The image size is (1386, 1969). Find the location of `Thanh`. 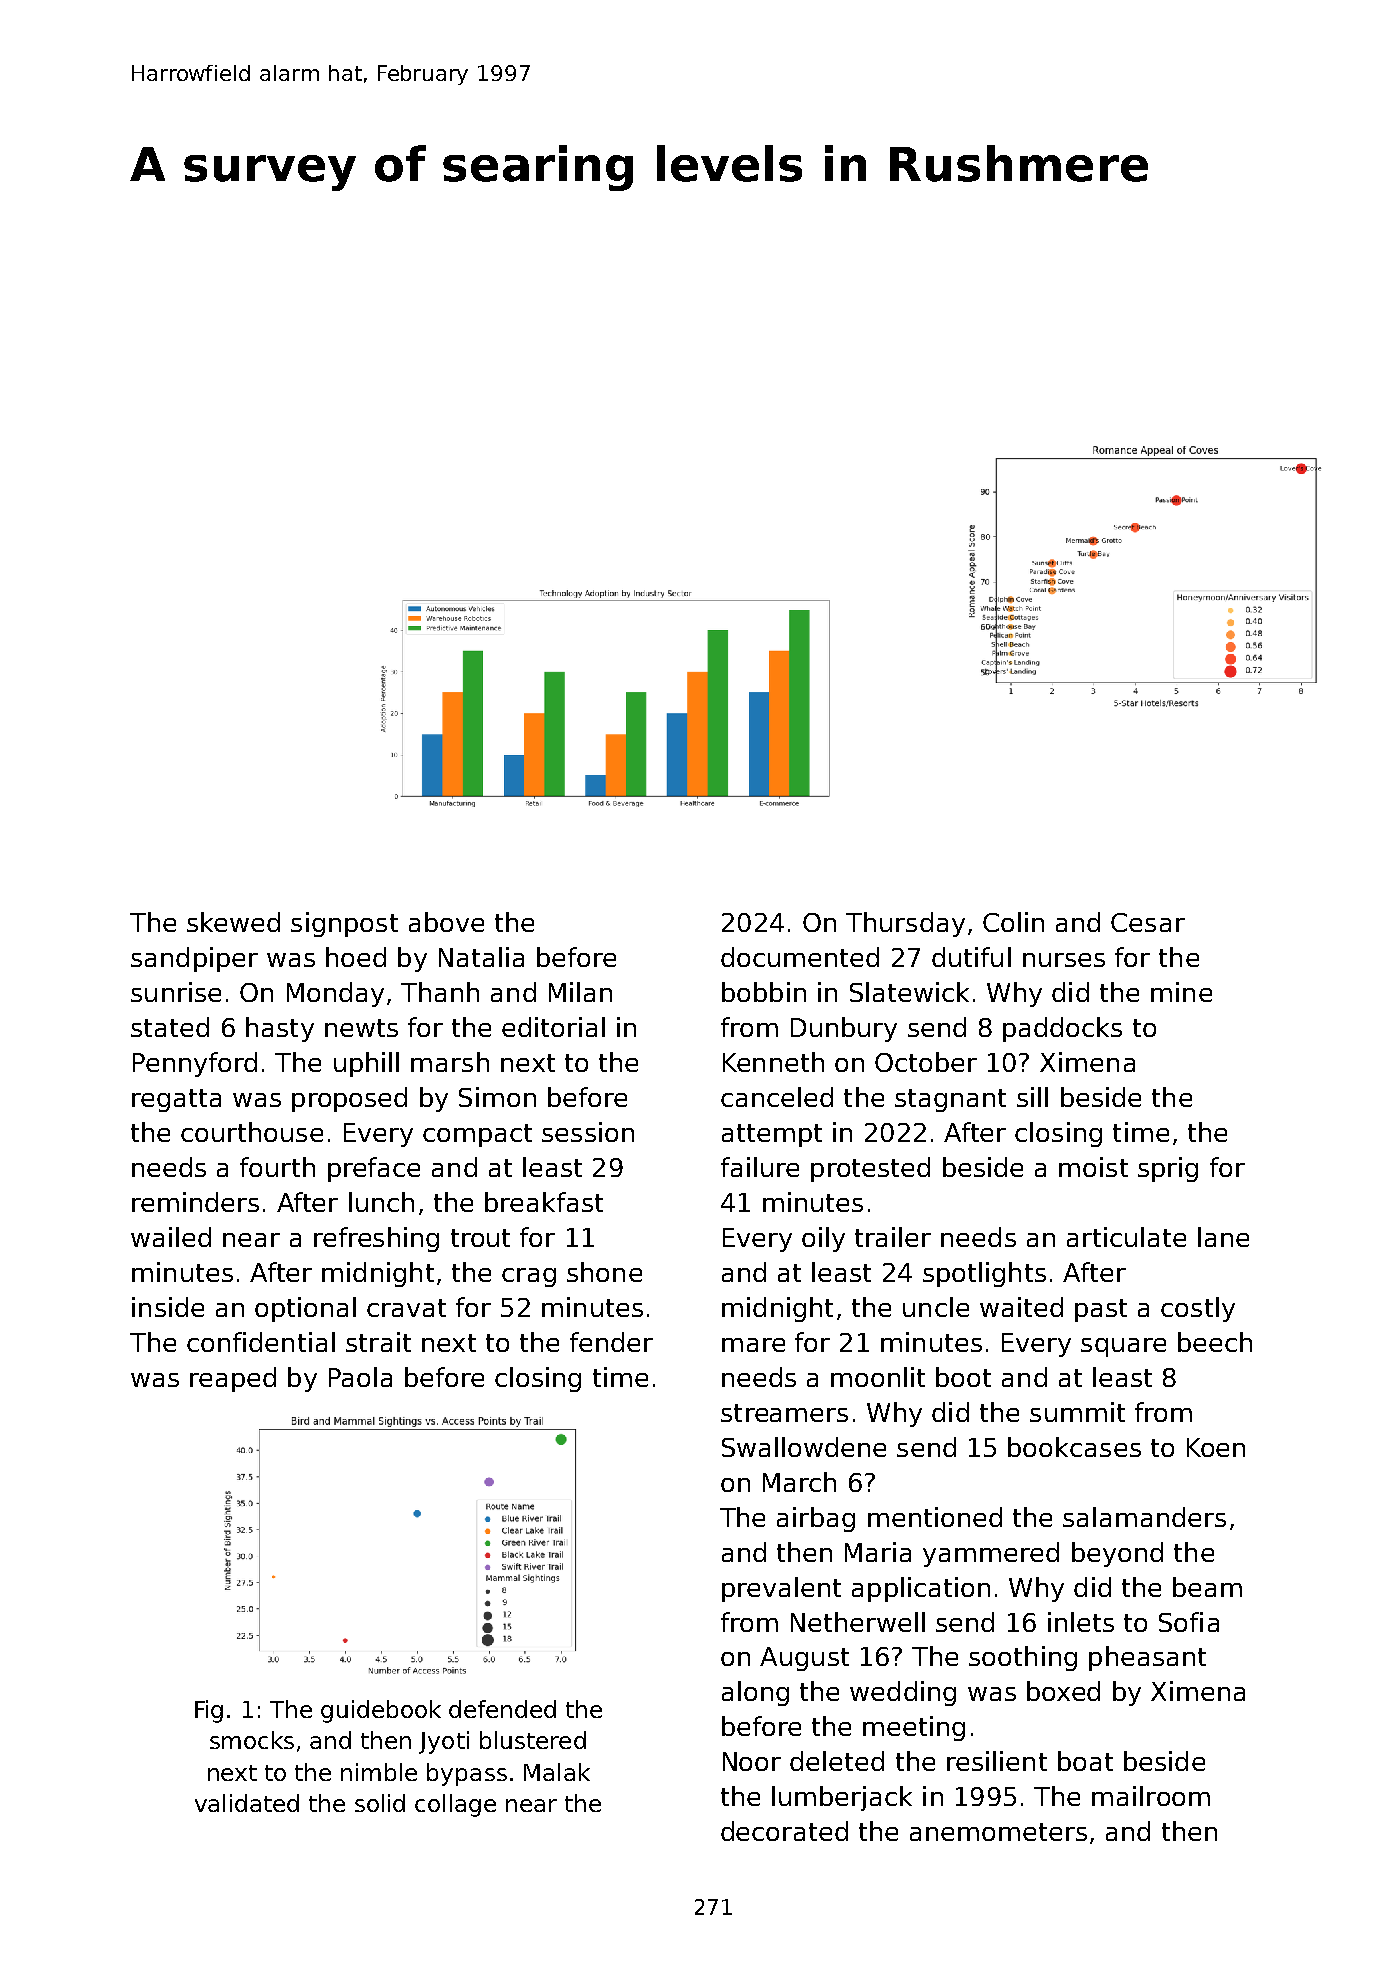

Thanh is located at coordinates (440, 992).
